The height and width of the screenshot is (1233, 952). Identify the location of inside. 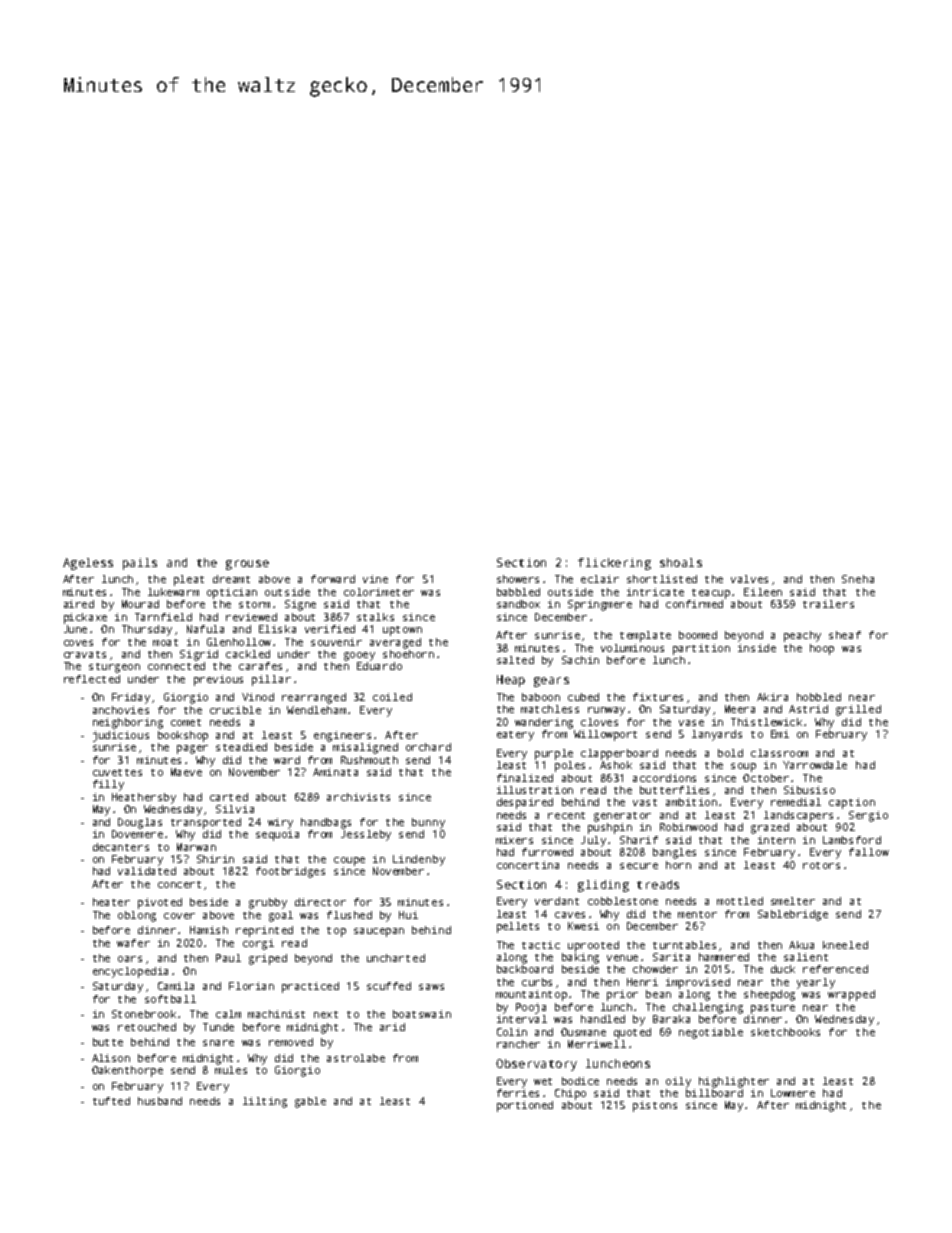
(757, 648).
